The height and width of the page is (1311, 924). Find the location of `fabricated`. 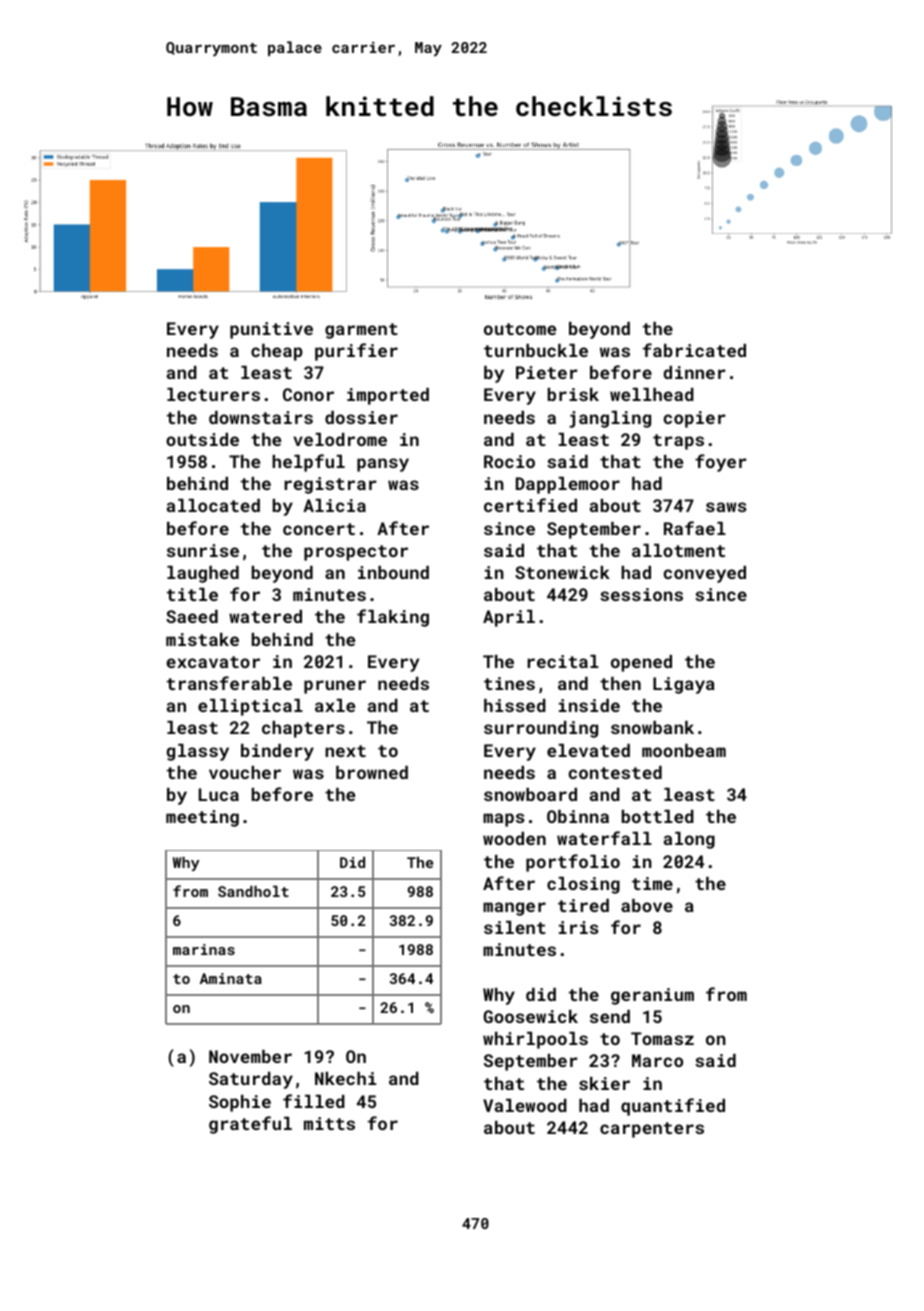

fabricated is located at coordinates (694, 350).
